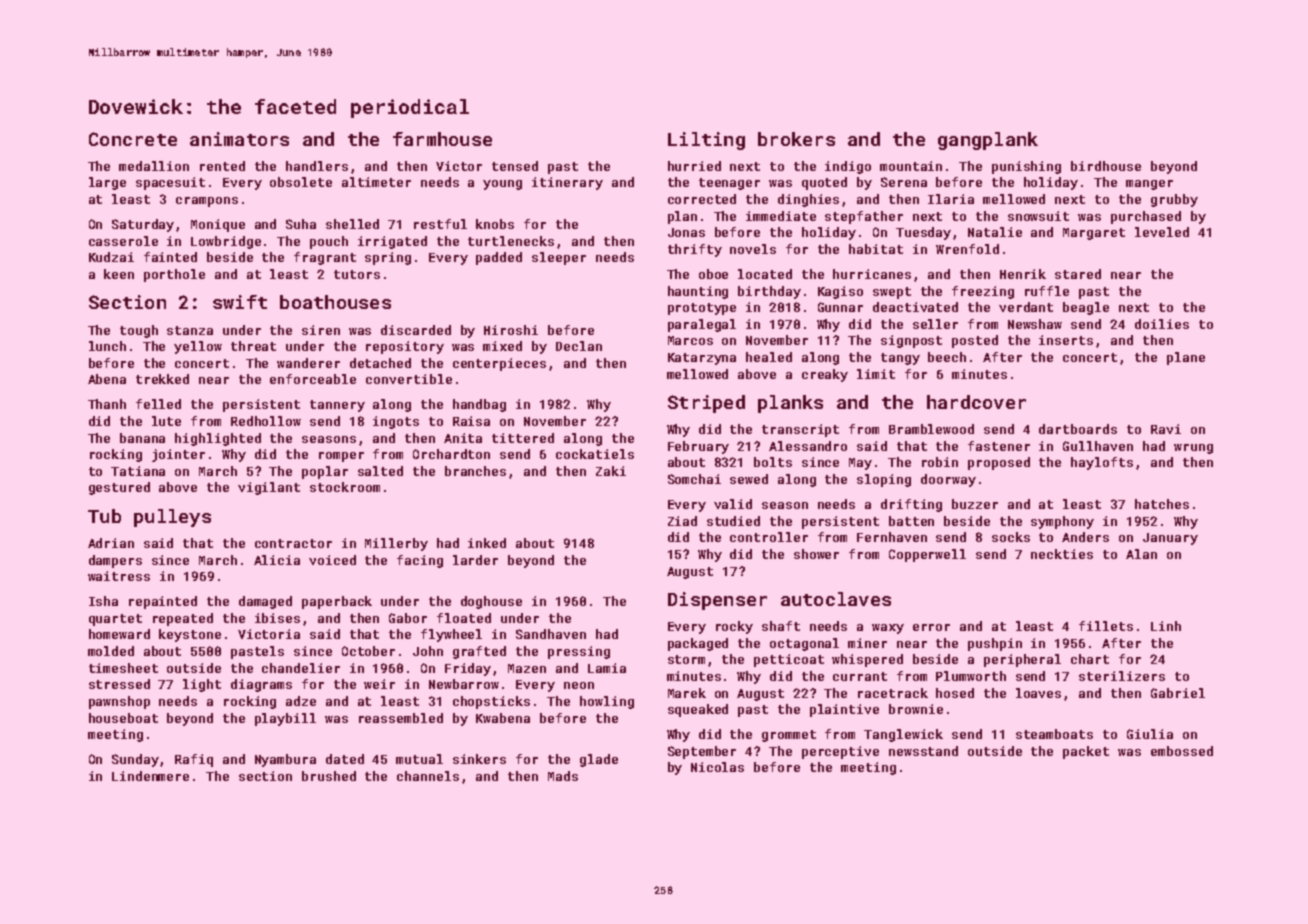  I want to click on Kudzai, so click(111, 257).
